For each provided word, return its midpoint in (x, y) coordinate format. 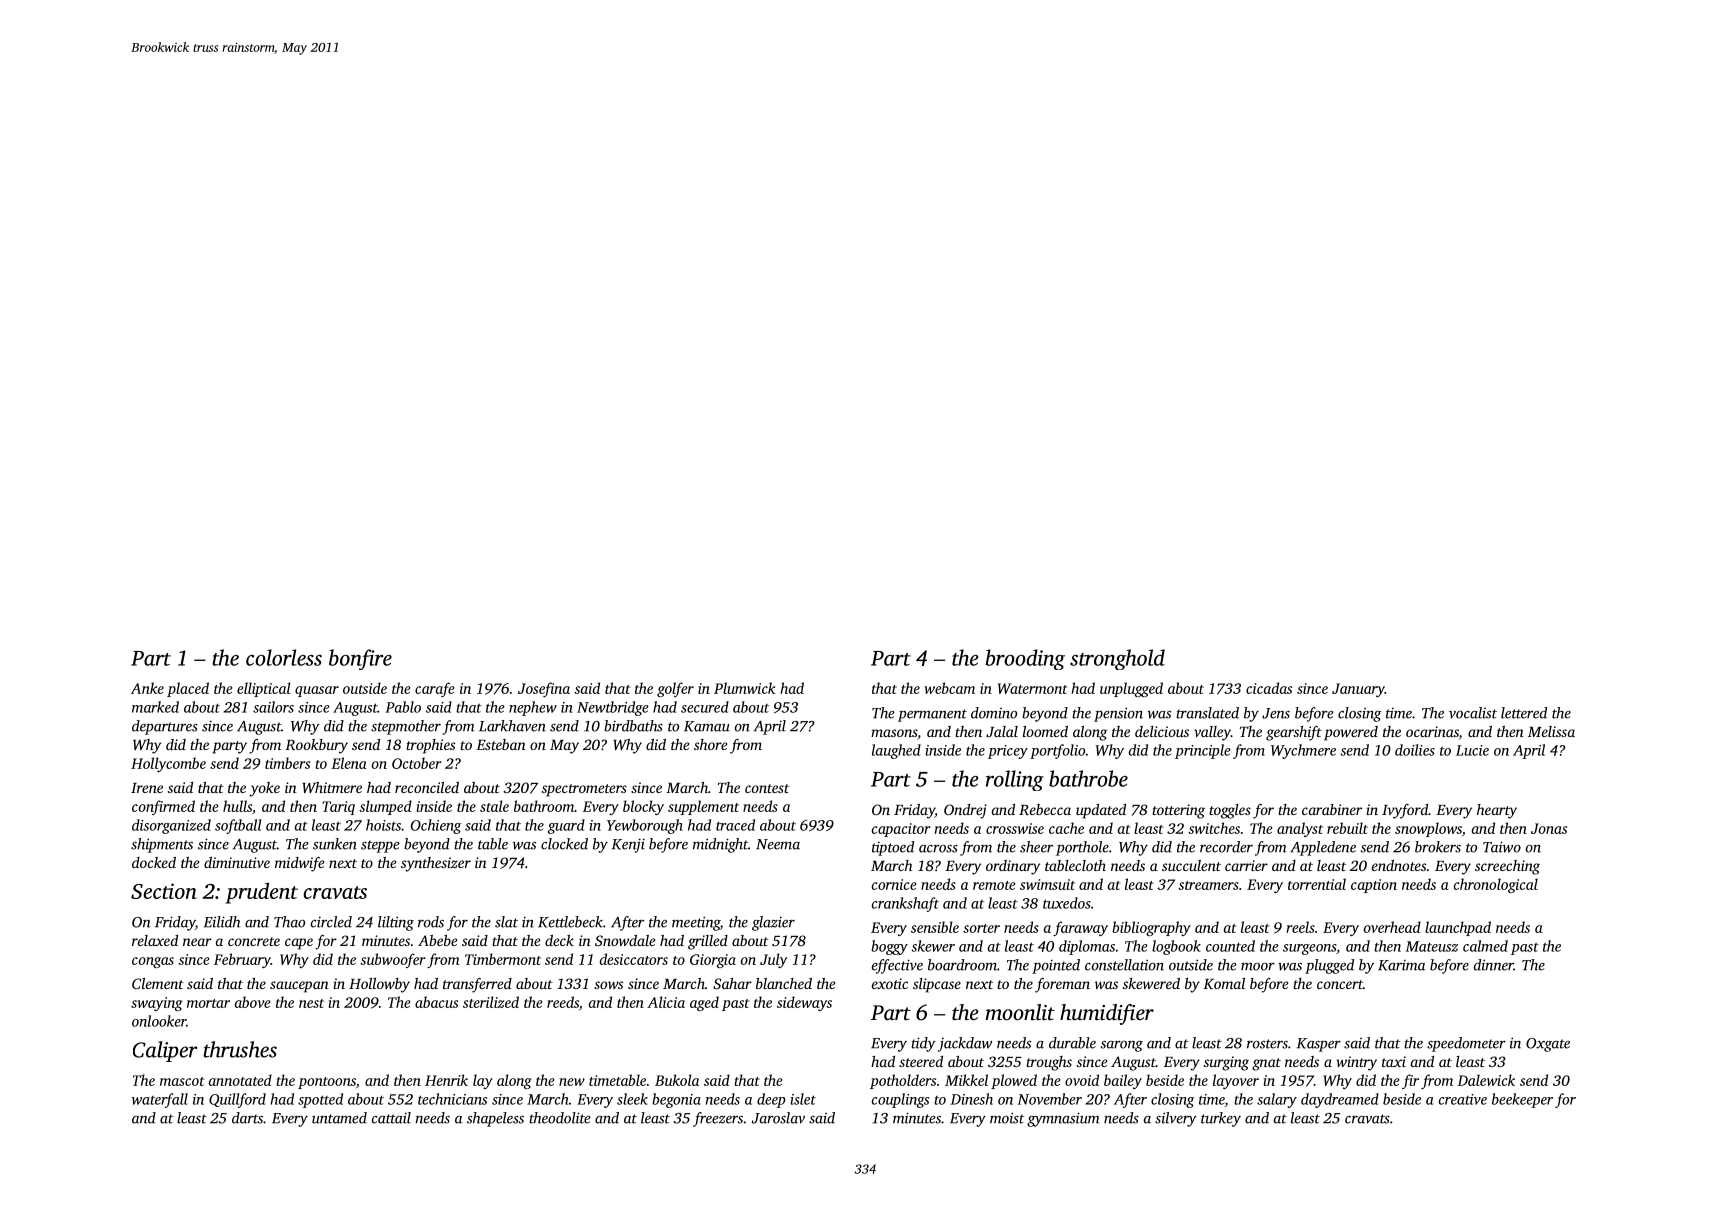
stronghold (1117, 659)
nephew (533, 708)
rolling (1015, 780)
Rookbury (316, 746)
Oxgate (1548, 1045)
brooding (1025, 659)
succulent (1191, 865)
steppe (380, 846)
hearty (1497, 811)
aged (704, 1003)
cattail (391, 1118)
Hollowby (379, 985)
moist (1007, 1118)
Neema (778, 844)
